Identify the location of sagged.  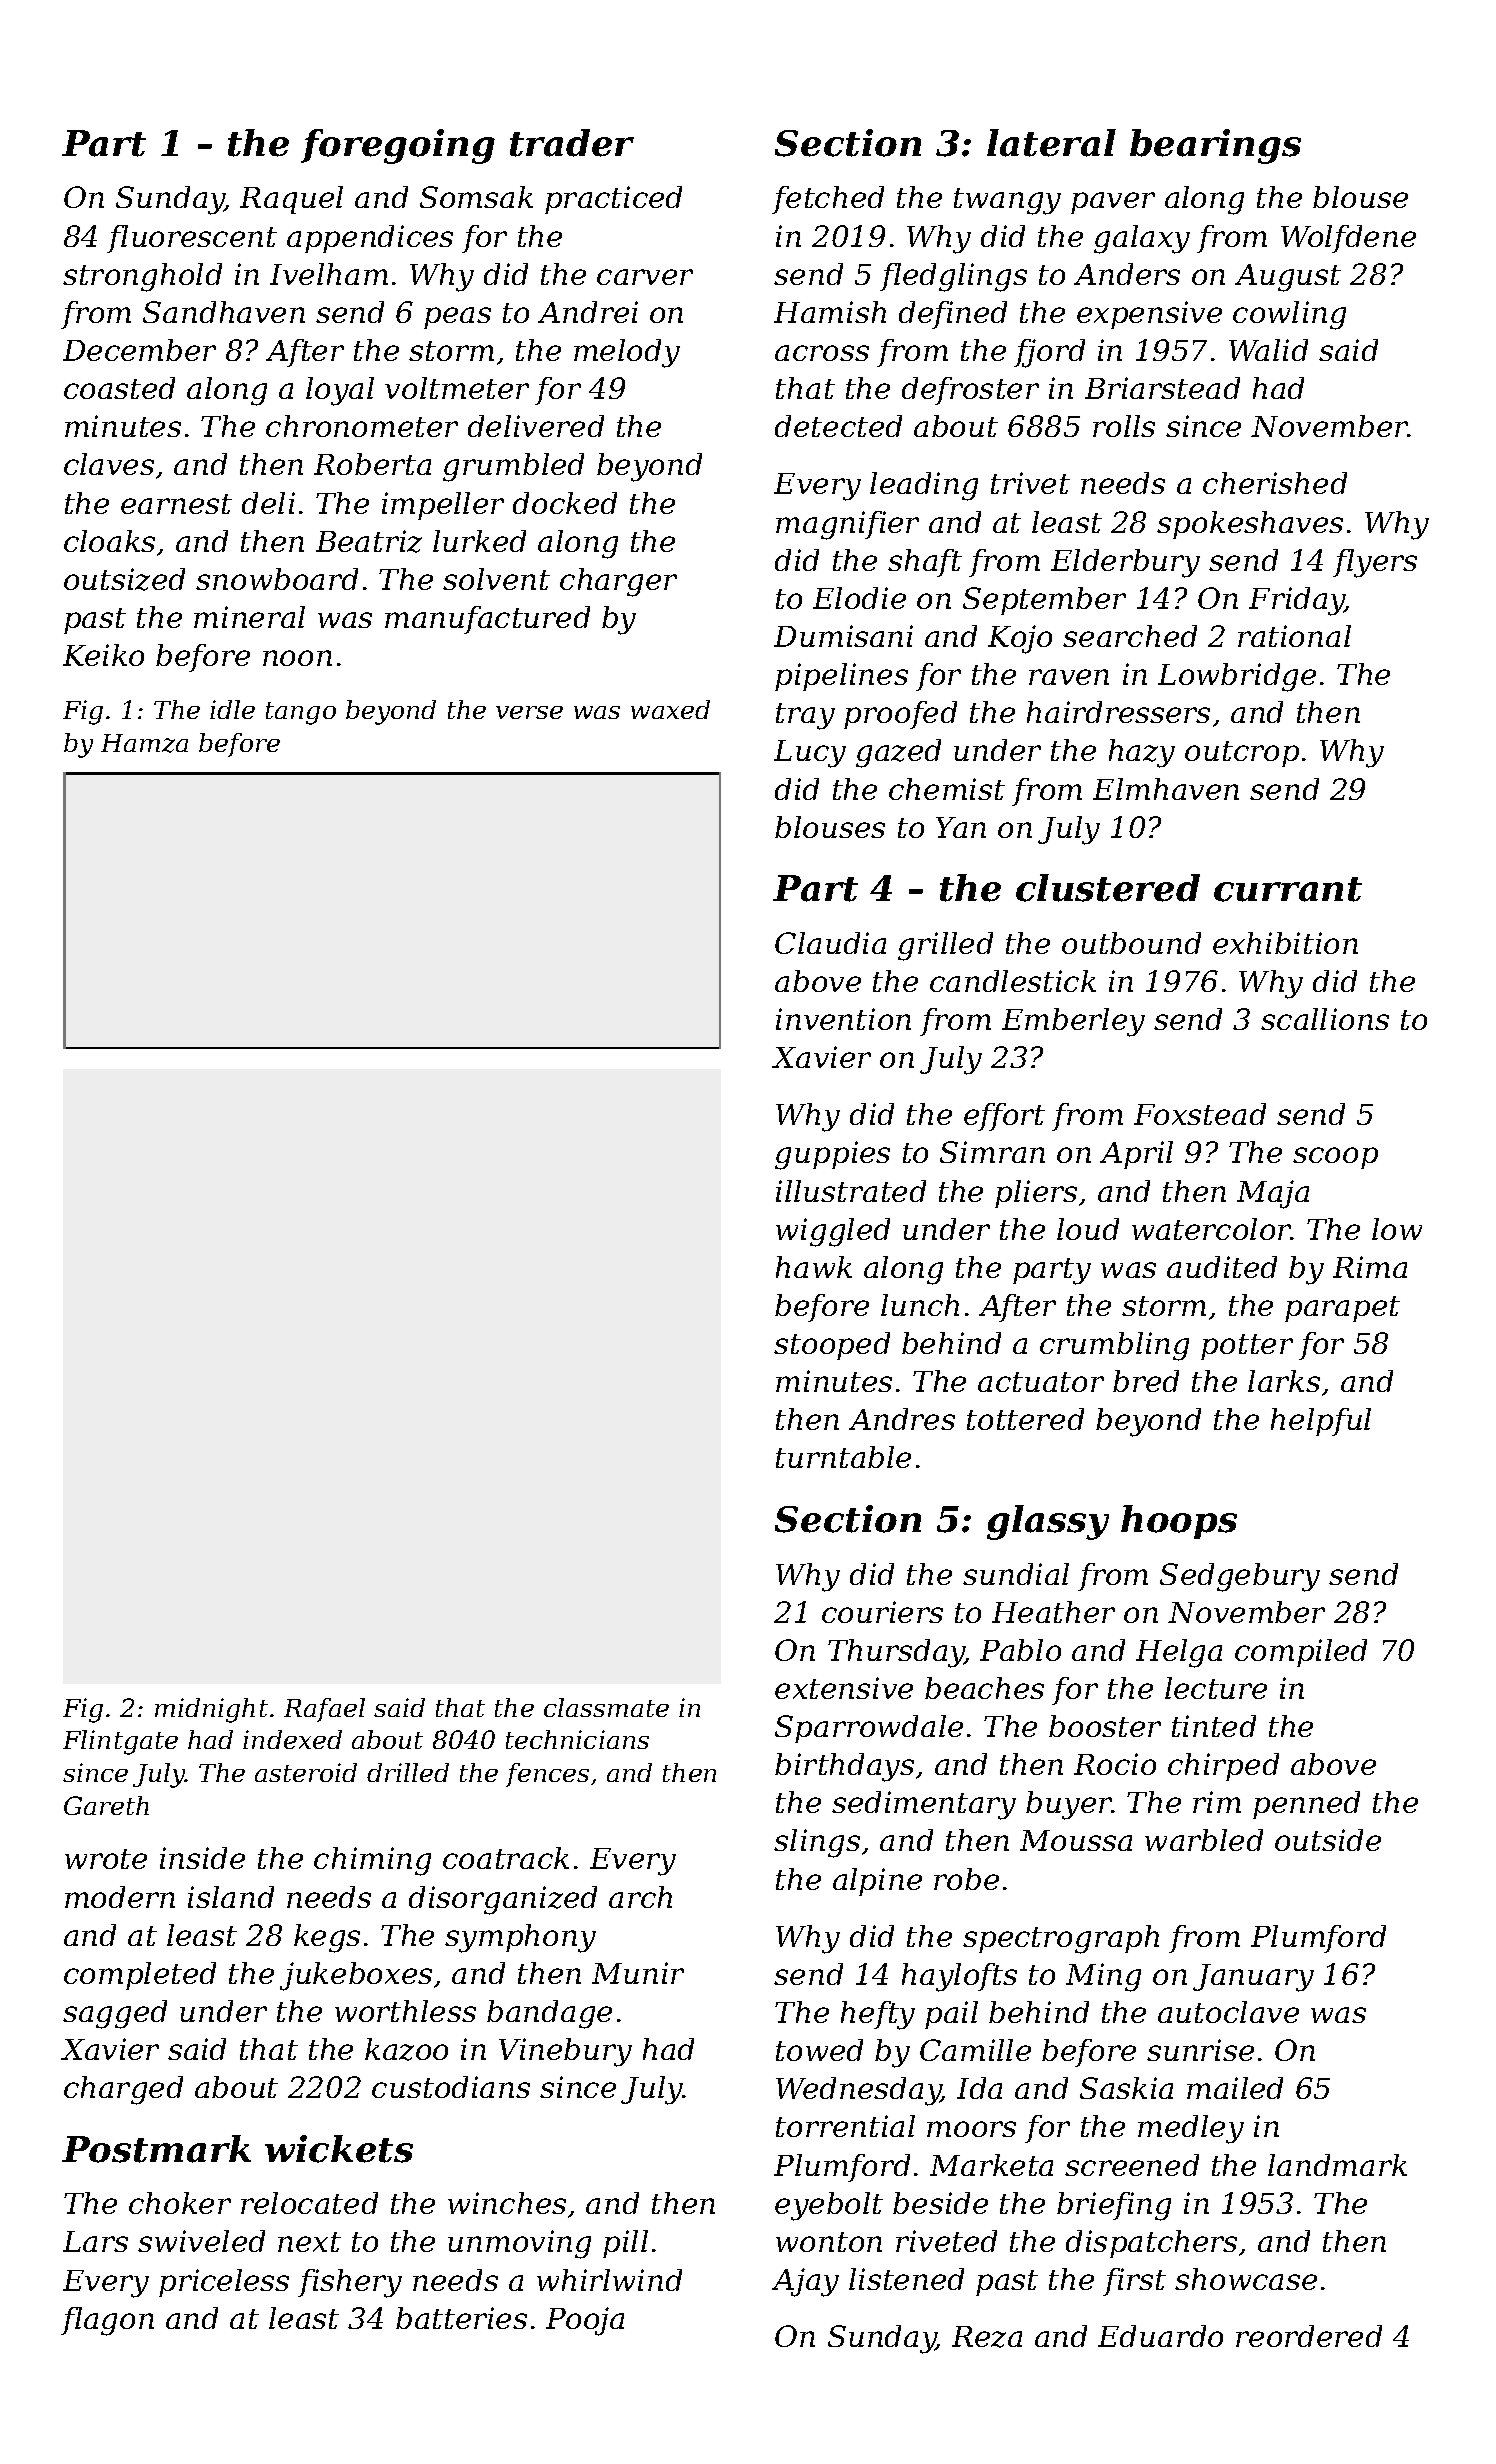
(115, 2014).
